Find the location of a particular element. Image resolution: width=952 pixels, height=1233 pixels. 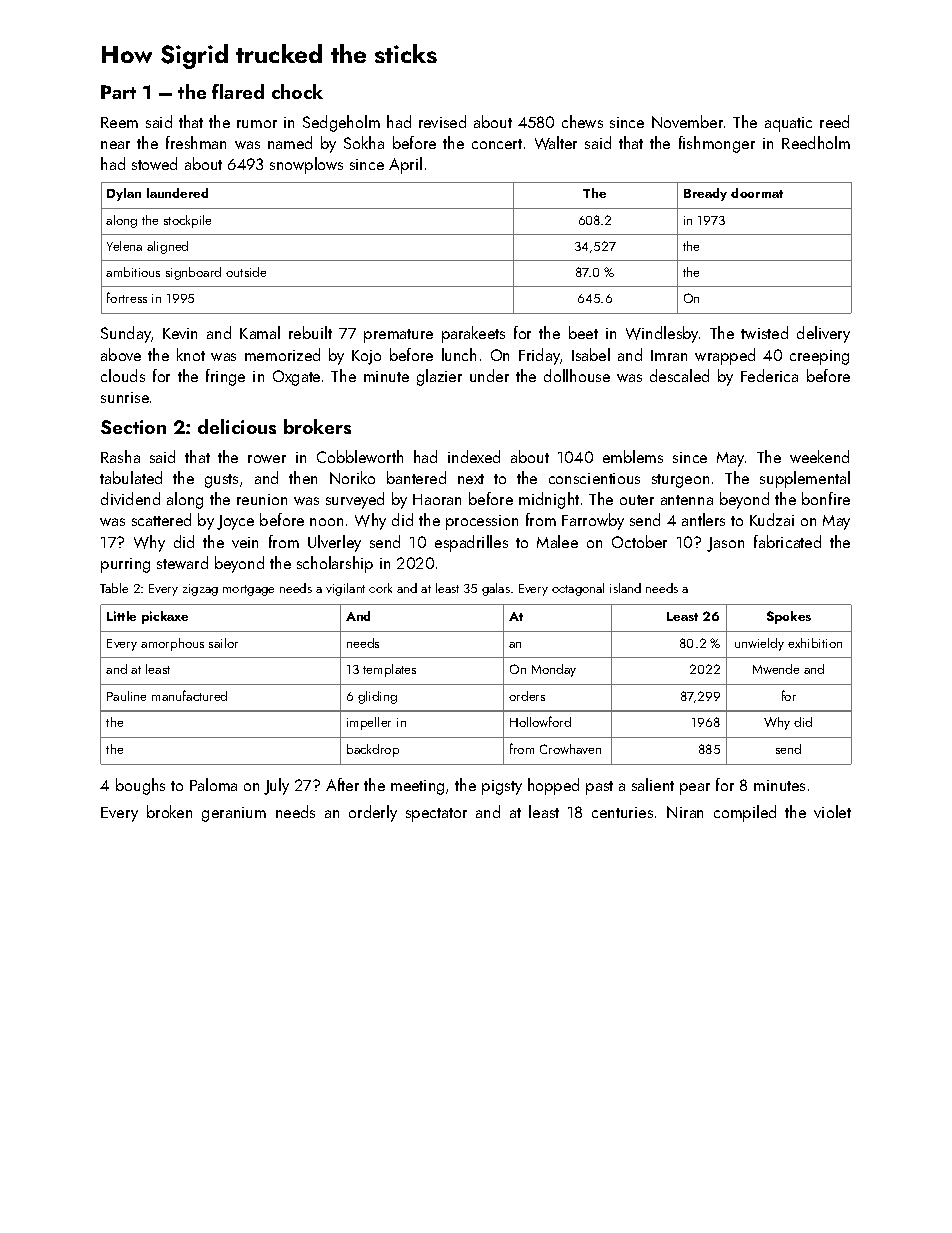

stowed is located at coordinates (154, 163).
